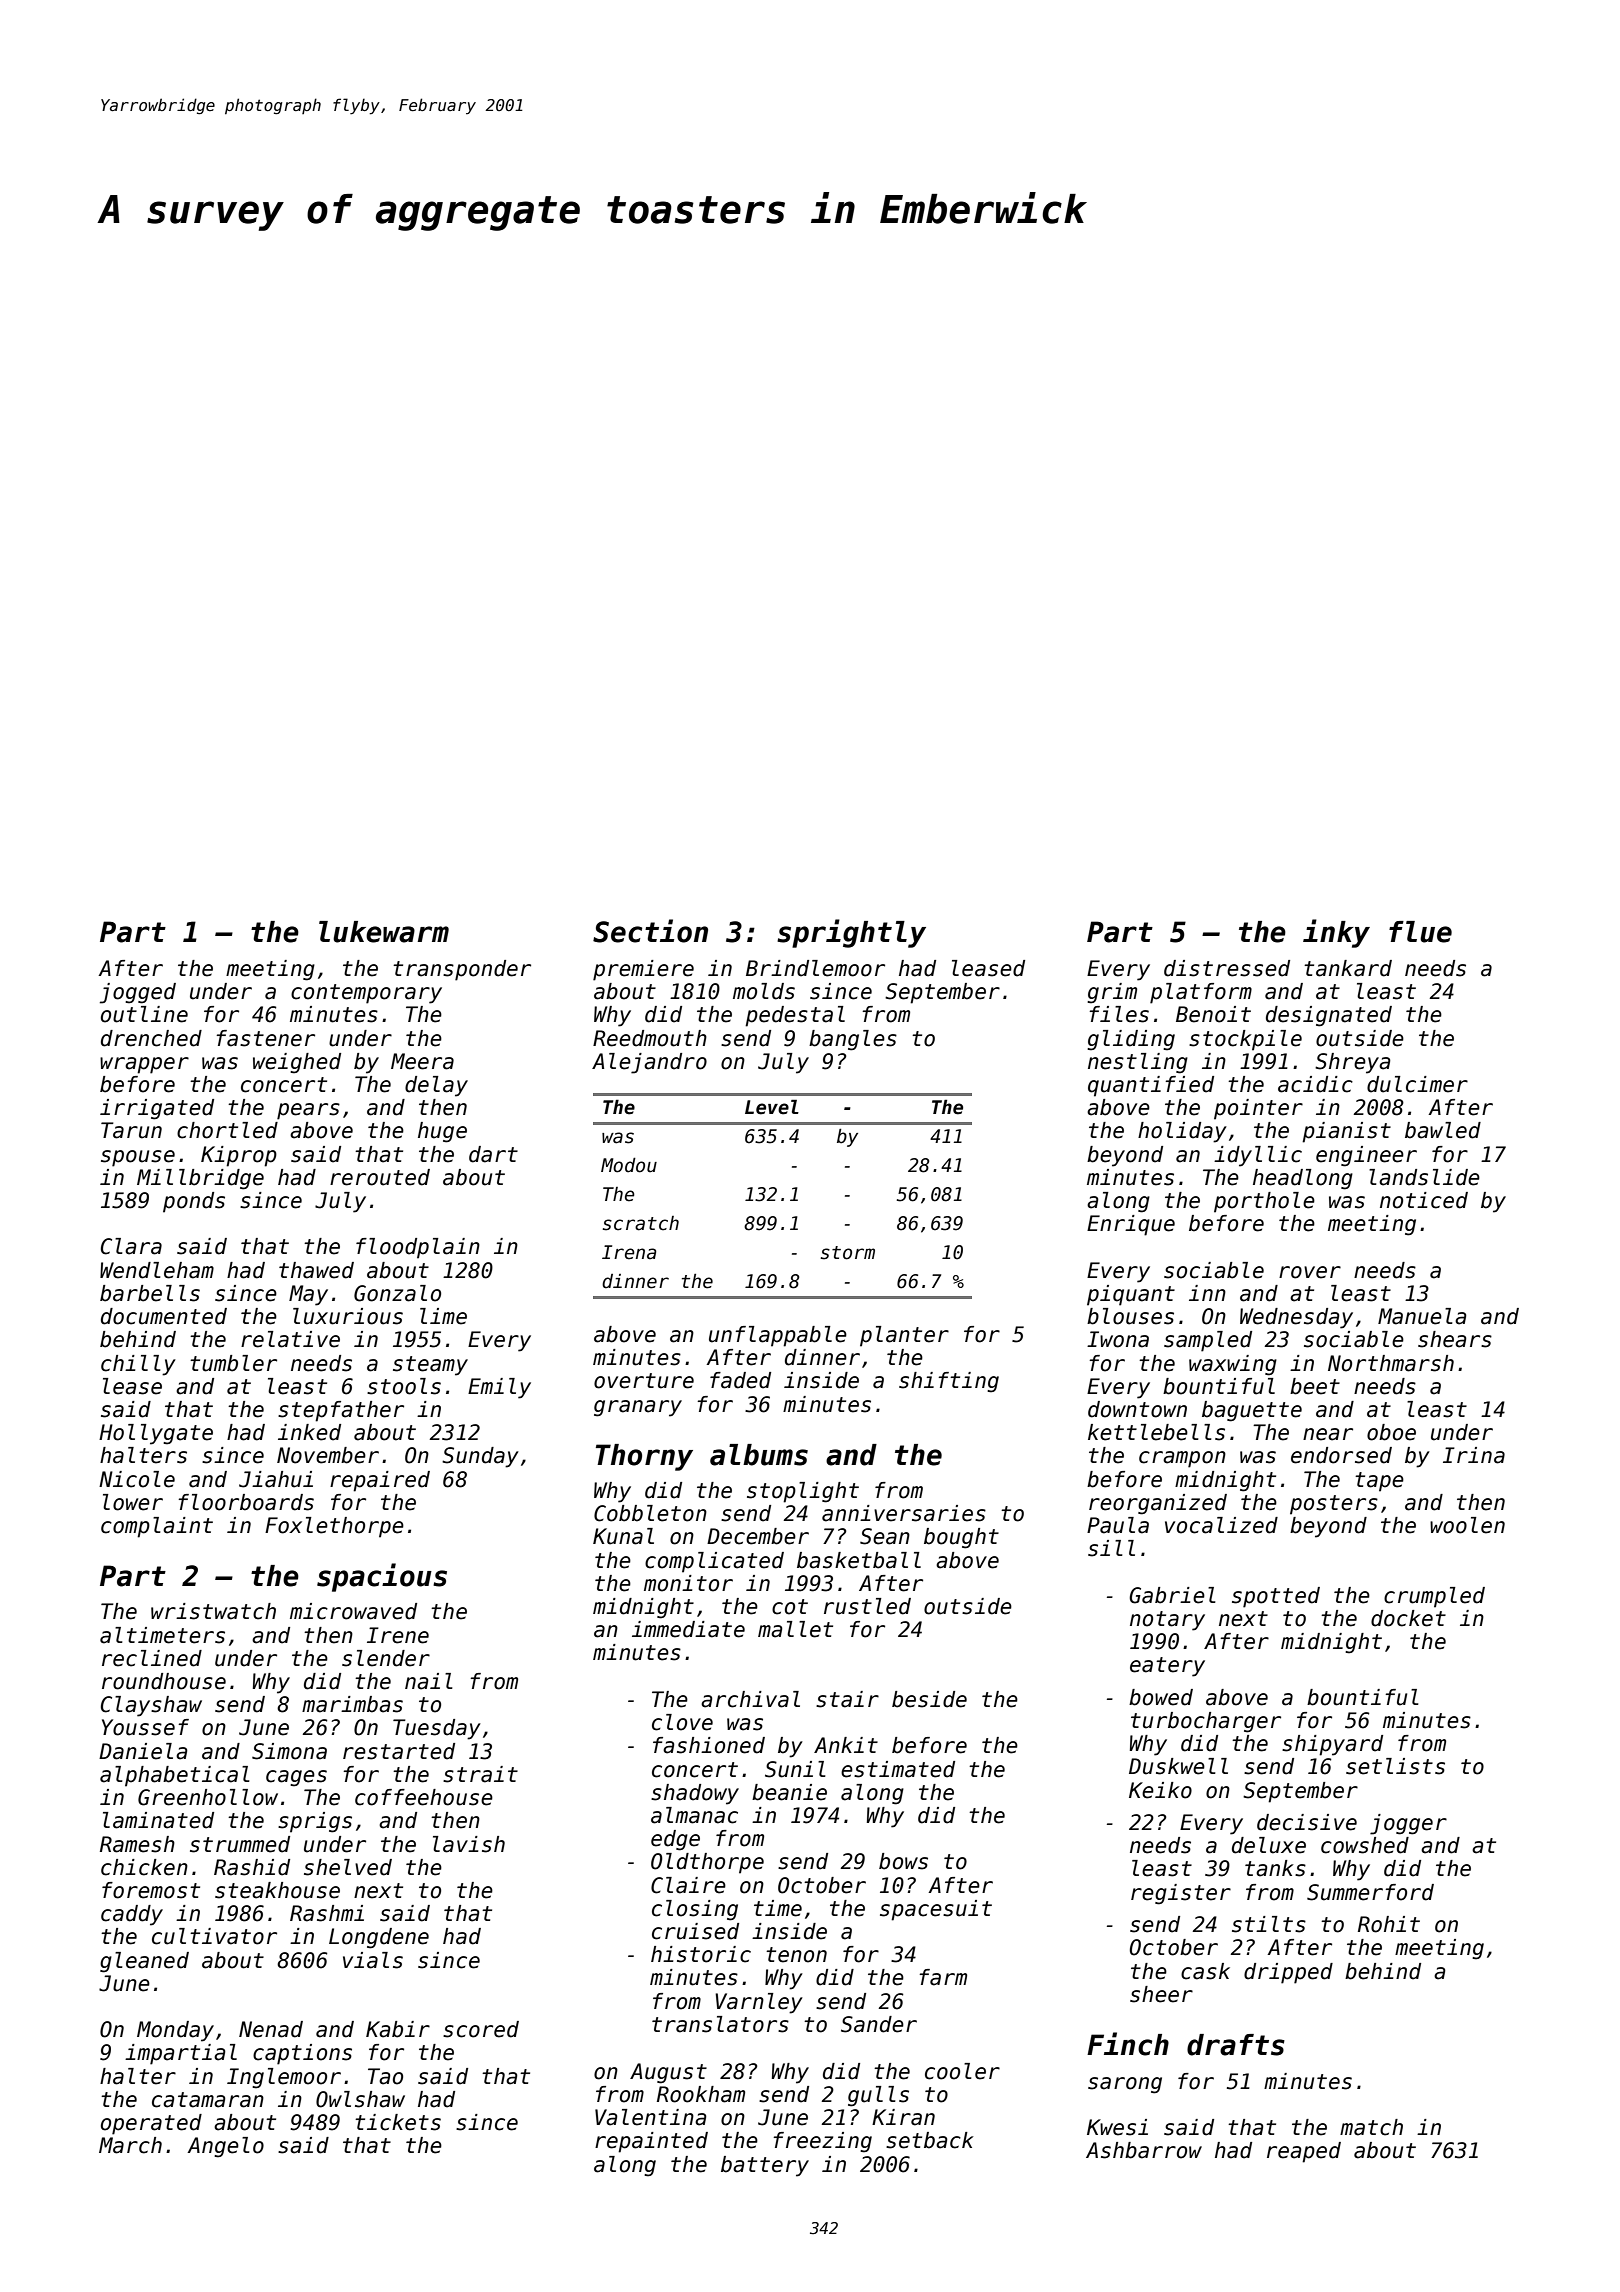 The image size is (1620, 2292). Describe the element at coordinates (384, 932) in the screenshot. I see `lukewarm` at that location.
